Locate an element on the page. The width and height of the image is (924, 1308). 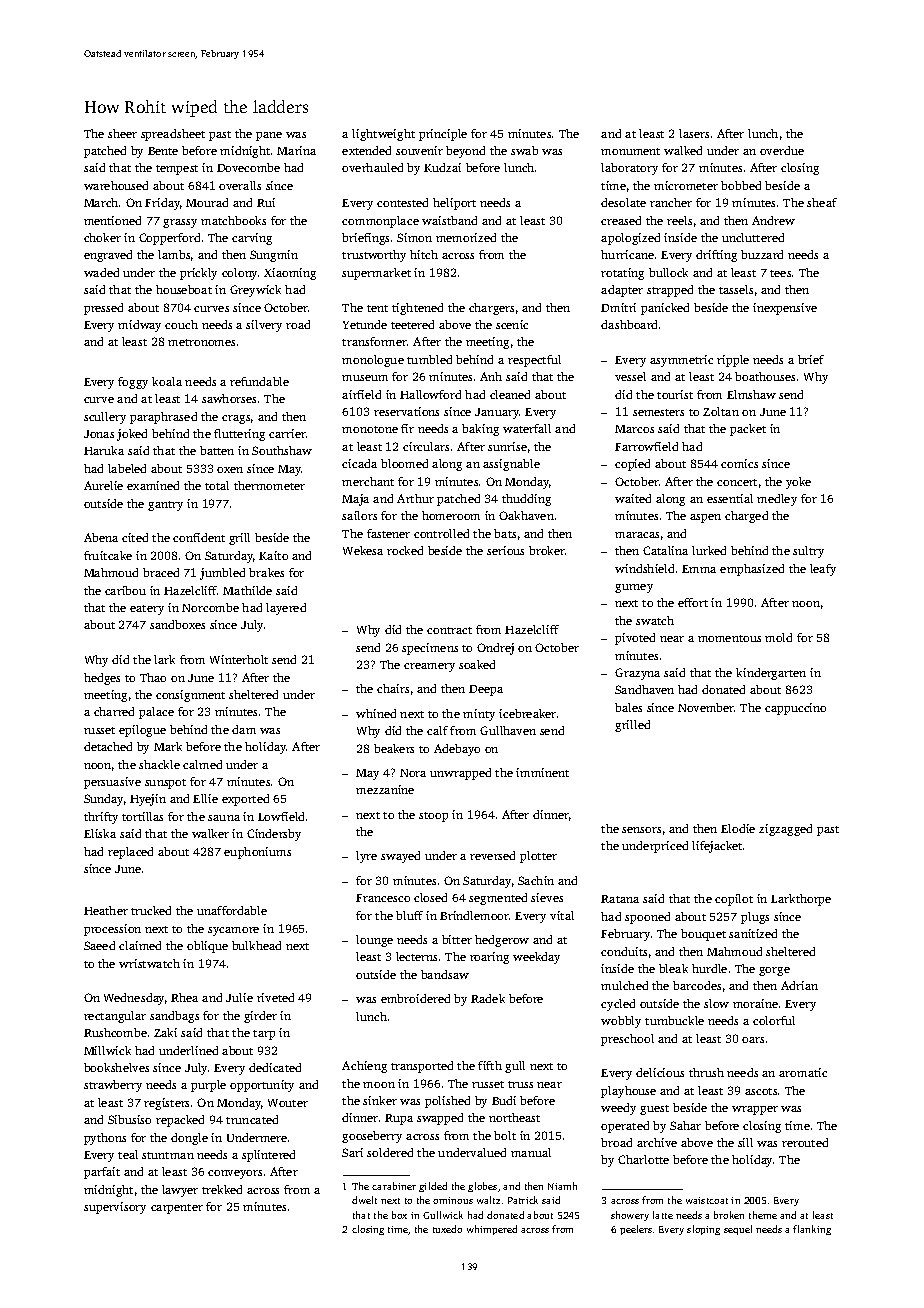
tortillas is located at coordinates (142, 816).
